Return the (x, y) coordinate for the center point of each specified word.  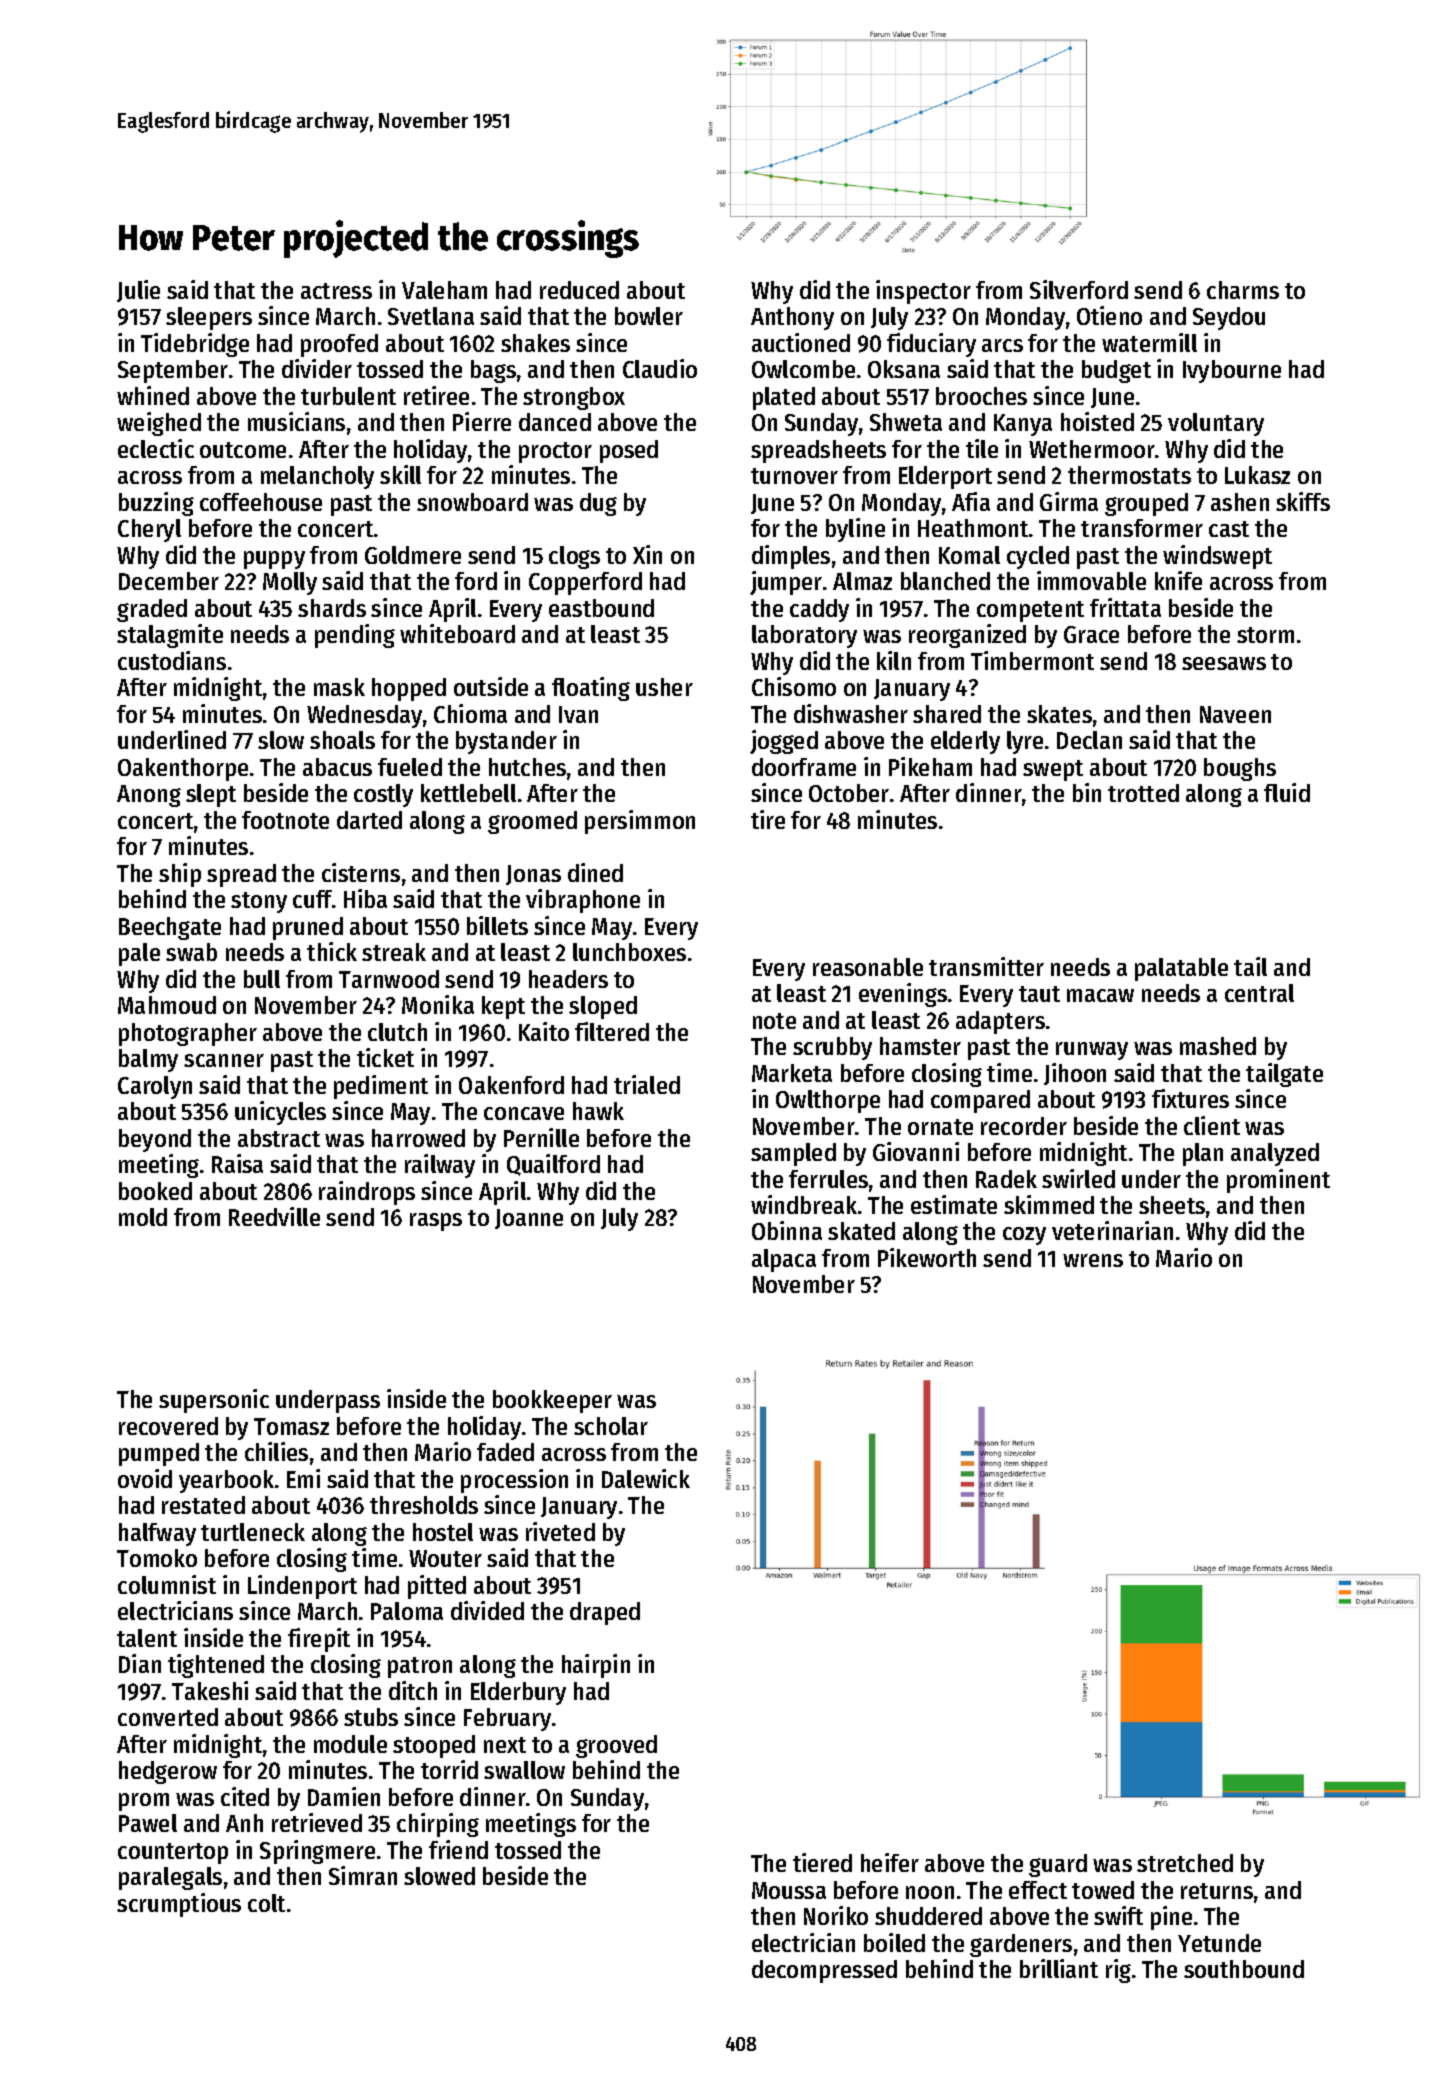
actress (336, 291)
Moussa (789, 1890)
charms (1243, 290)
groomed (532, 822)
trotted (1143, 793)
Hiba (365, 898)
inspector (923, 292)
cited (245, 1796)
